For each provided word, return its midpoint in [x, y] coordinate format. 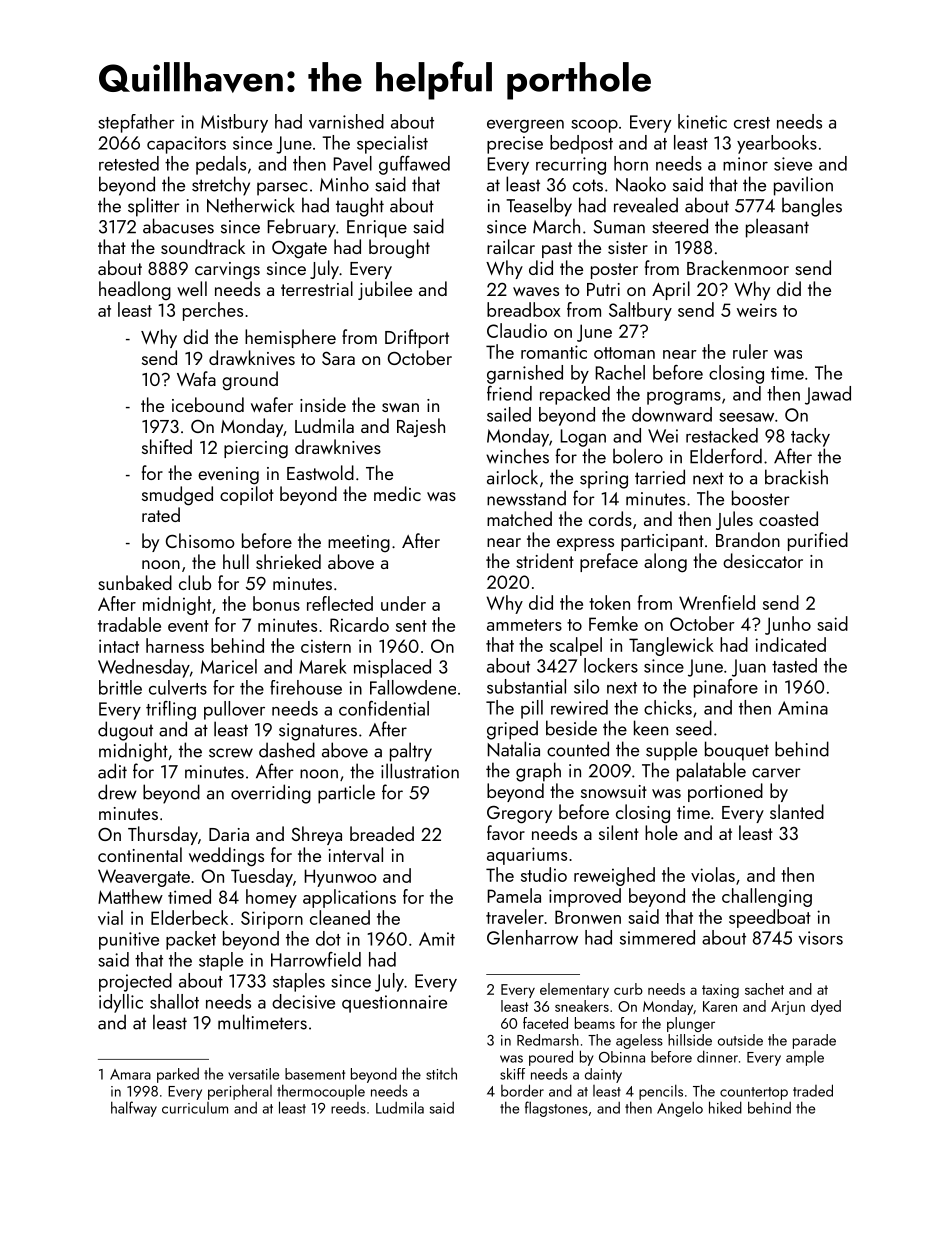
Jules [734, 520]
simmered [657, 937]
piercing [256, 450]
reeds [348, 1108]
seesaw [746, 417]
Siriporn [272, 920]
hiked [725, 1107]
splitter [154, 207]
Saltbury [640, 311]
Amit [437, 939]
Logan [583, 438]
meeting [359, 543]
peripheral [240, 1092]
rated [161, 514]
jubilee [385, 290]
